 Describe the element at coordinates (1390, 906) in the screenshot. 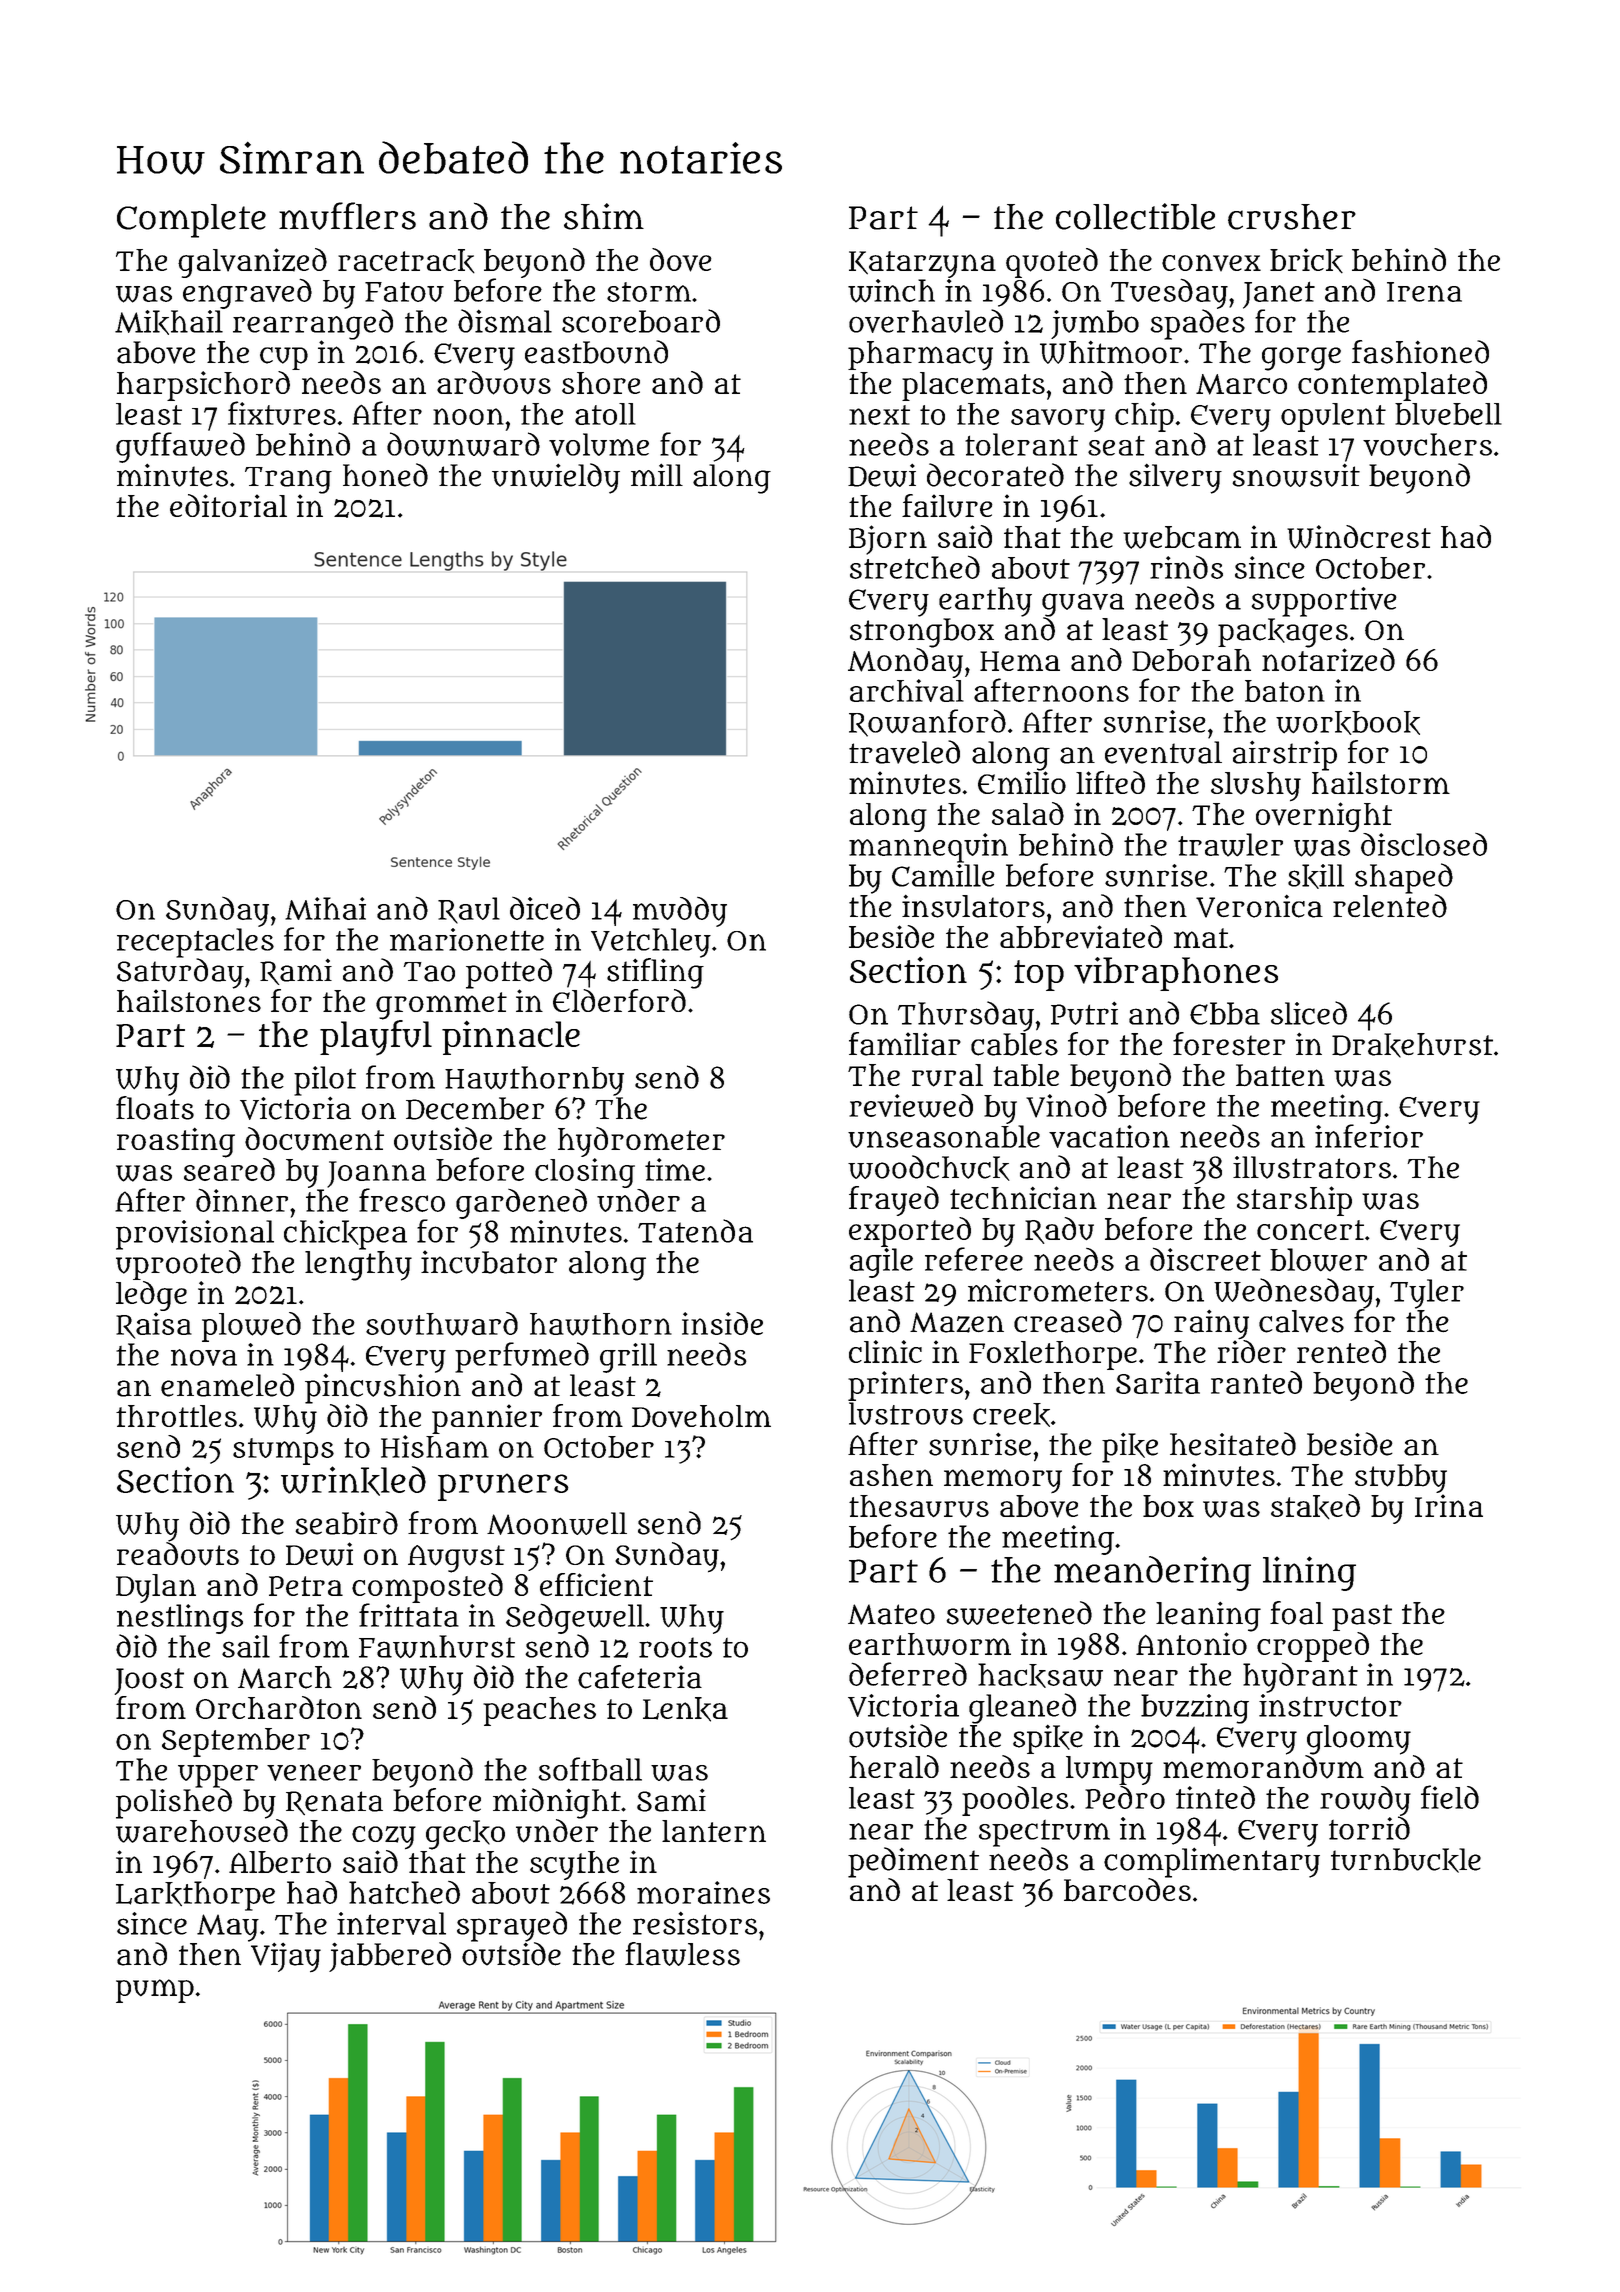

I see `relented` at that location.
